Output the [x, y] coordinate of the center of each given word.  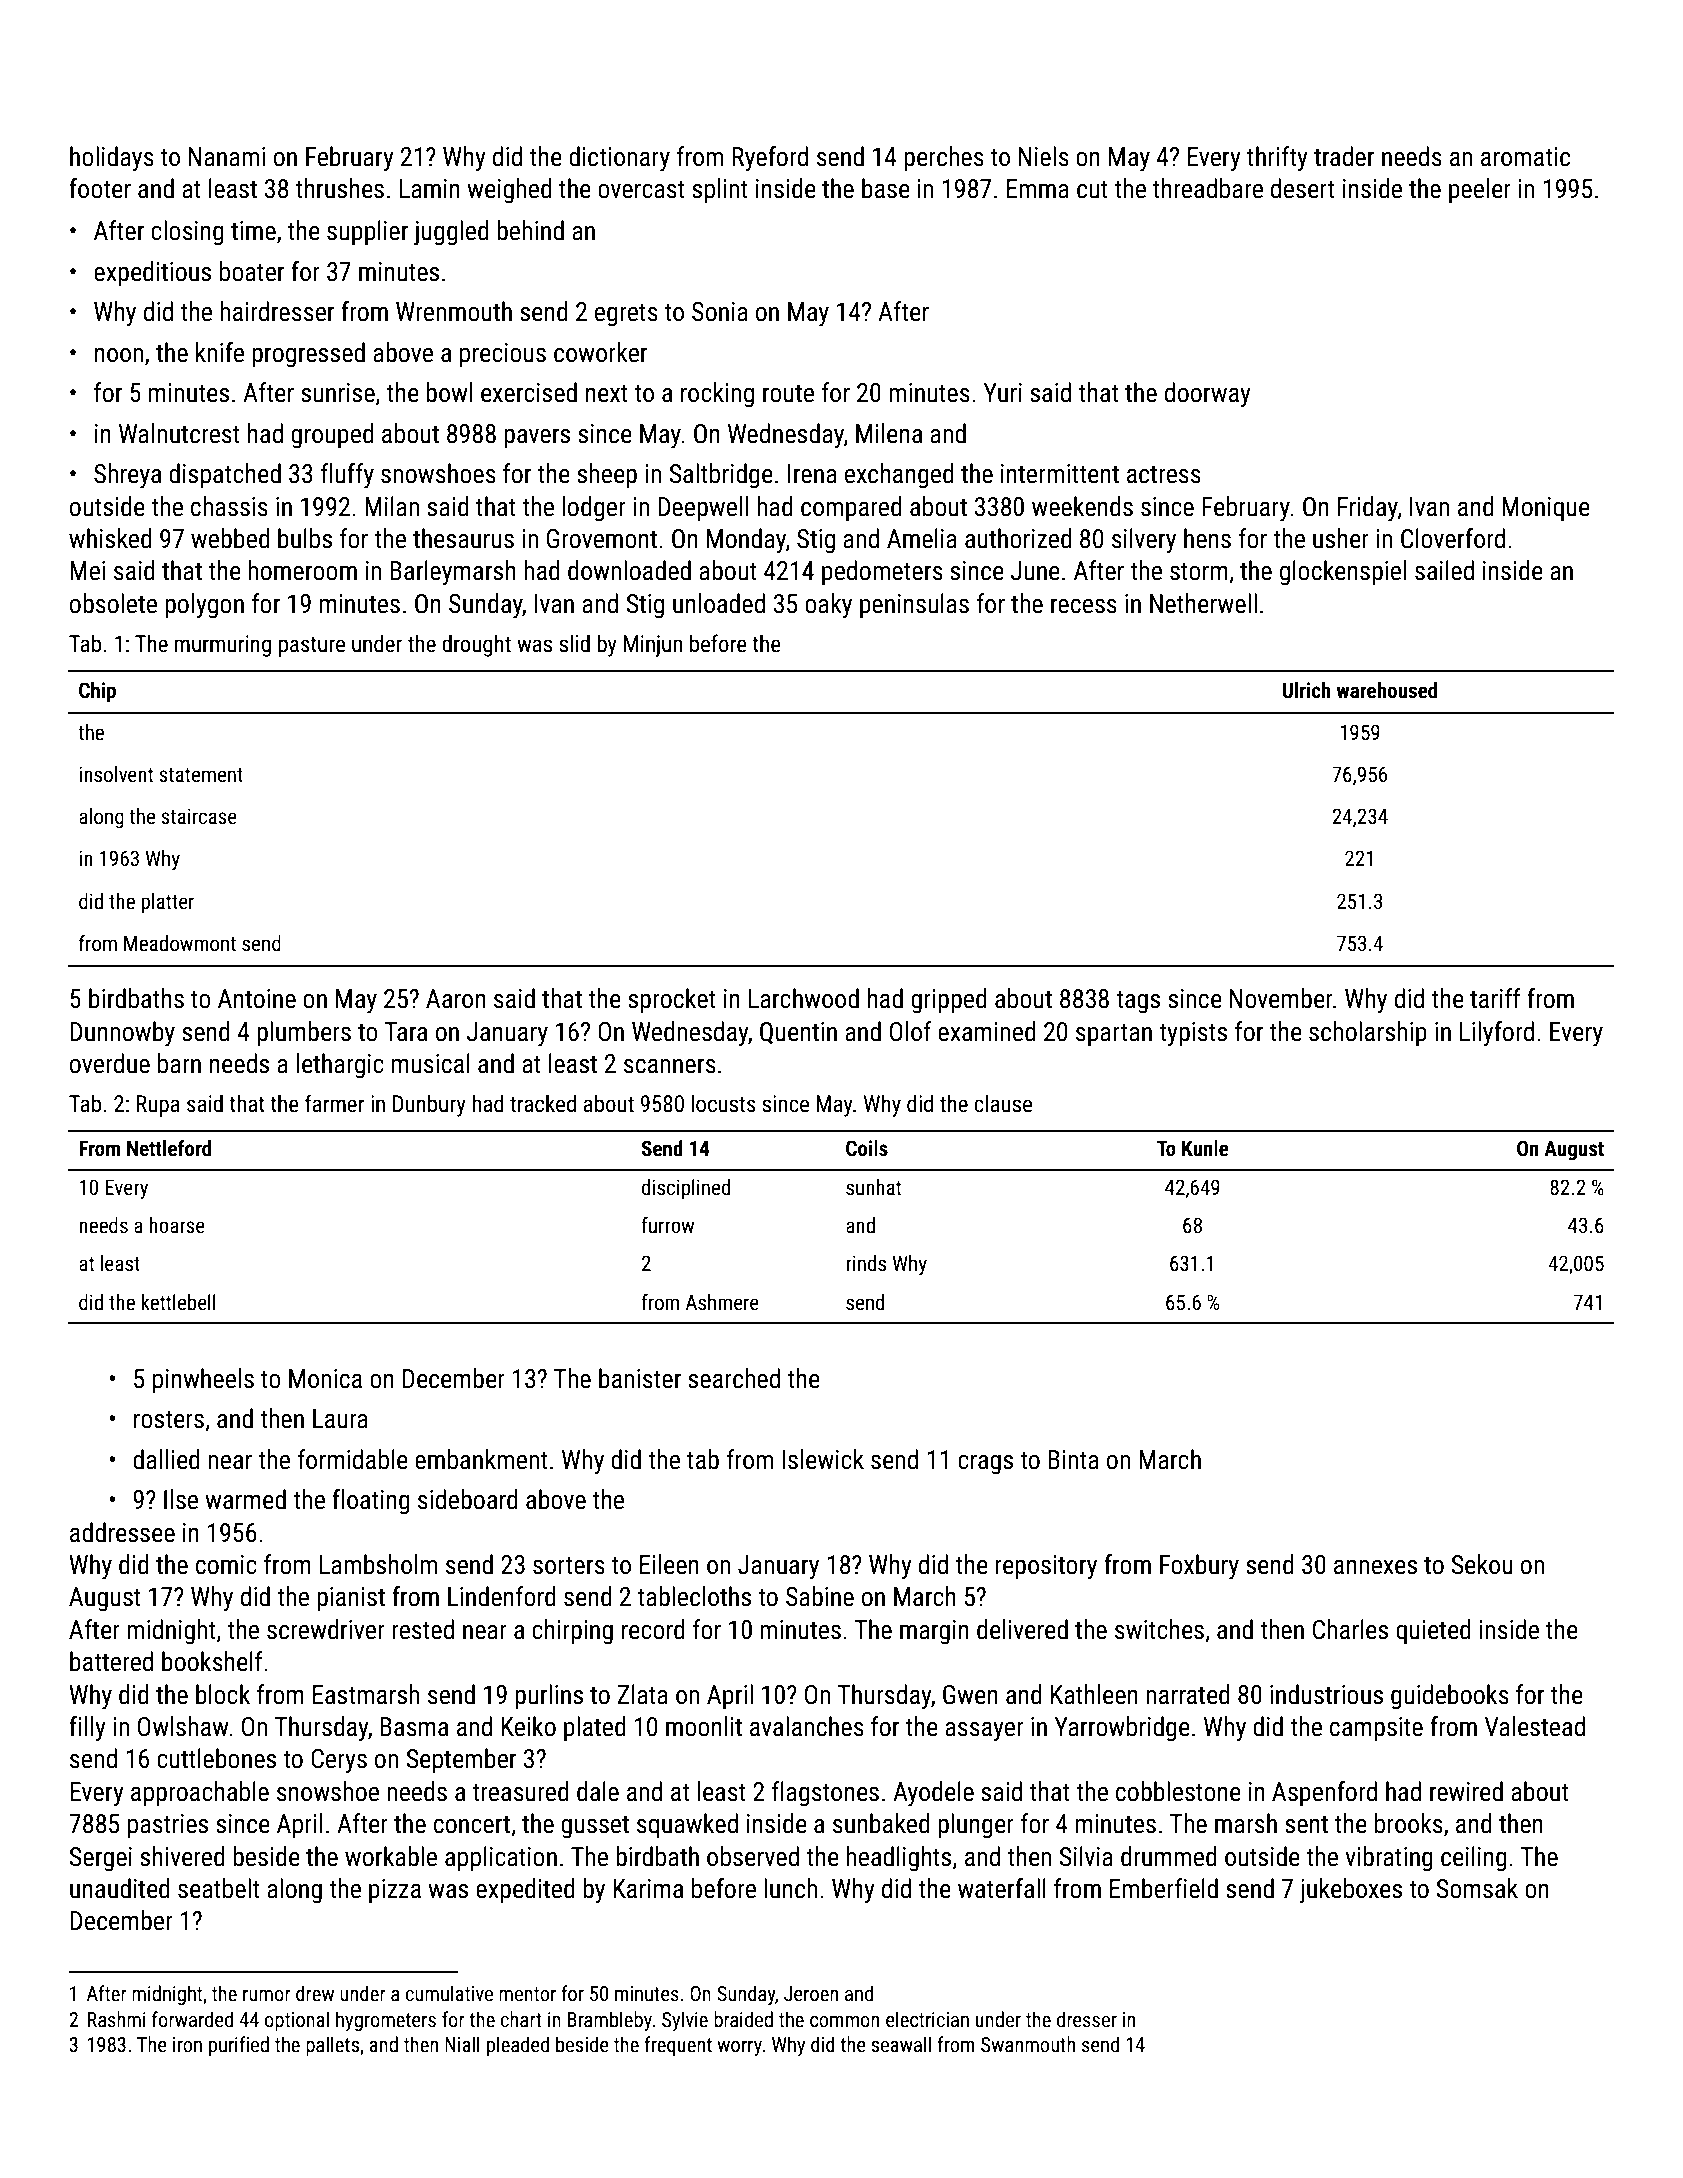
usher [1341, 538]
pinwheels [203, 1381]
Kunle [1205, 1148]
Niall [462, 2044]
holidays [112, 159]
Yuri [1003, 393]
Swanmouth [1028, 2044]
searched [734, 1378]
